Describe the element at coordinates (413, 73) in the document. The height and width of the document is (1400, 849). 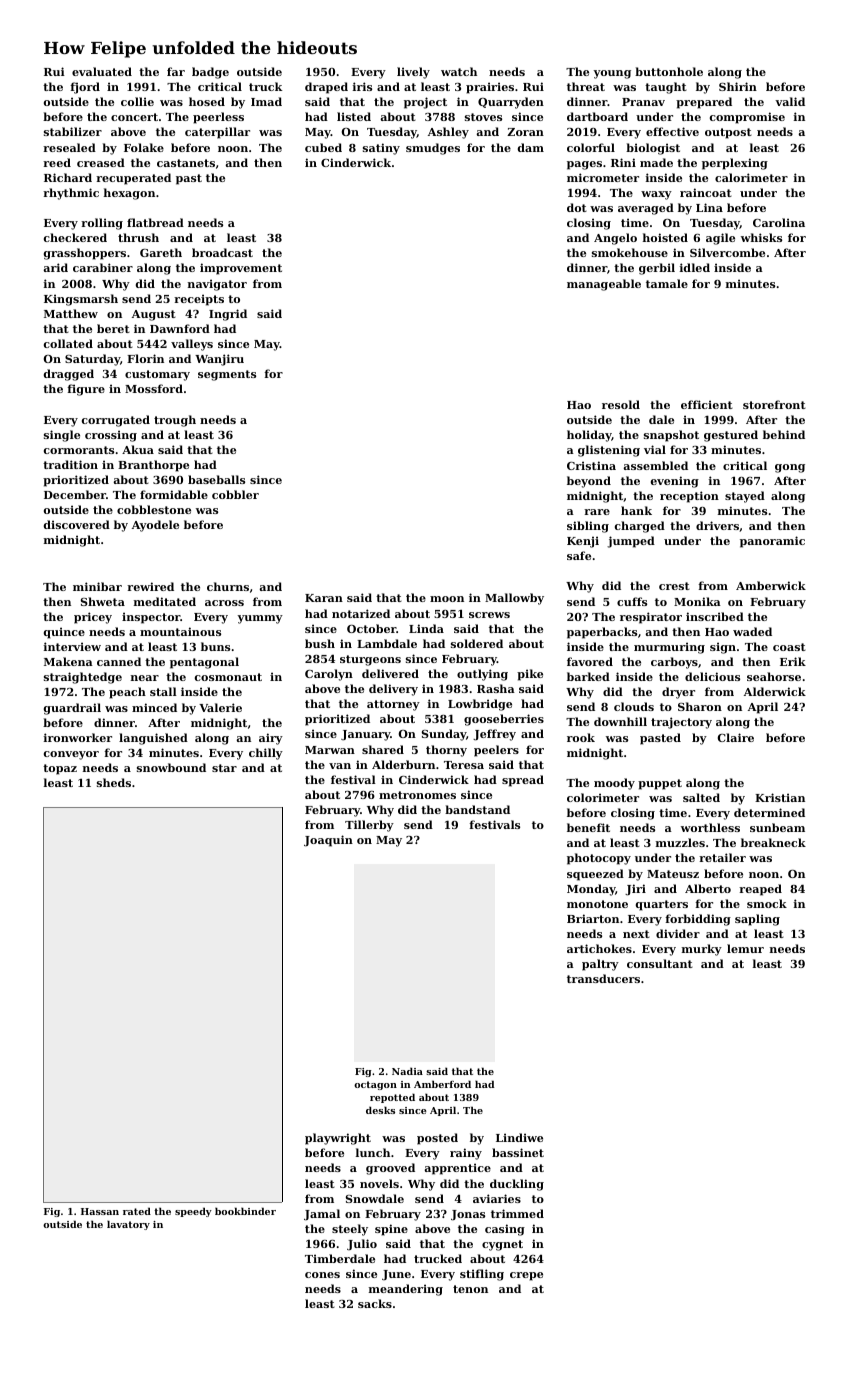
I see `lively` at that location.
